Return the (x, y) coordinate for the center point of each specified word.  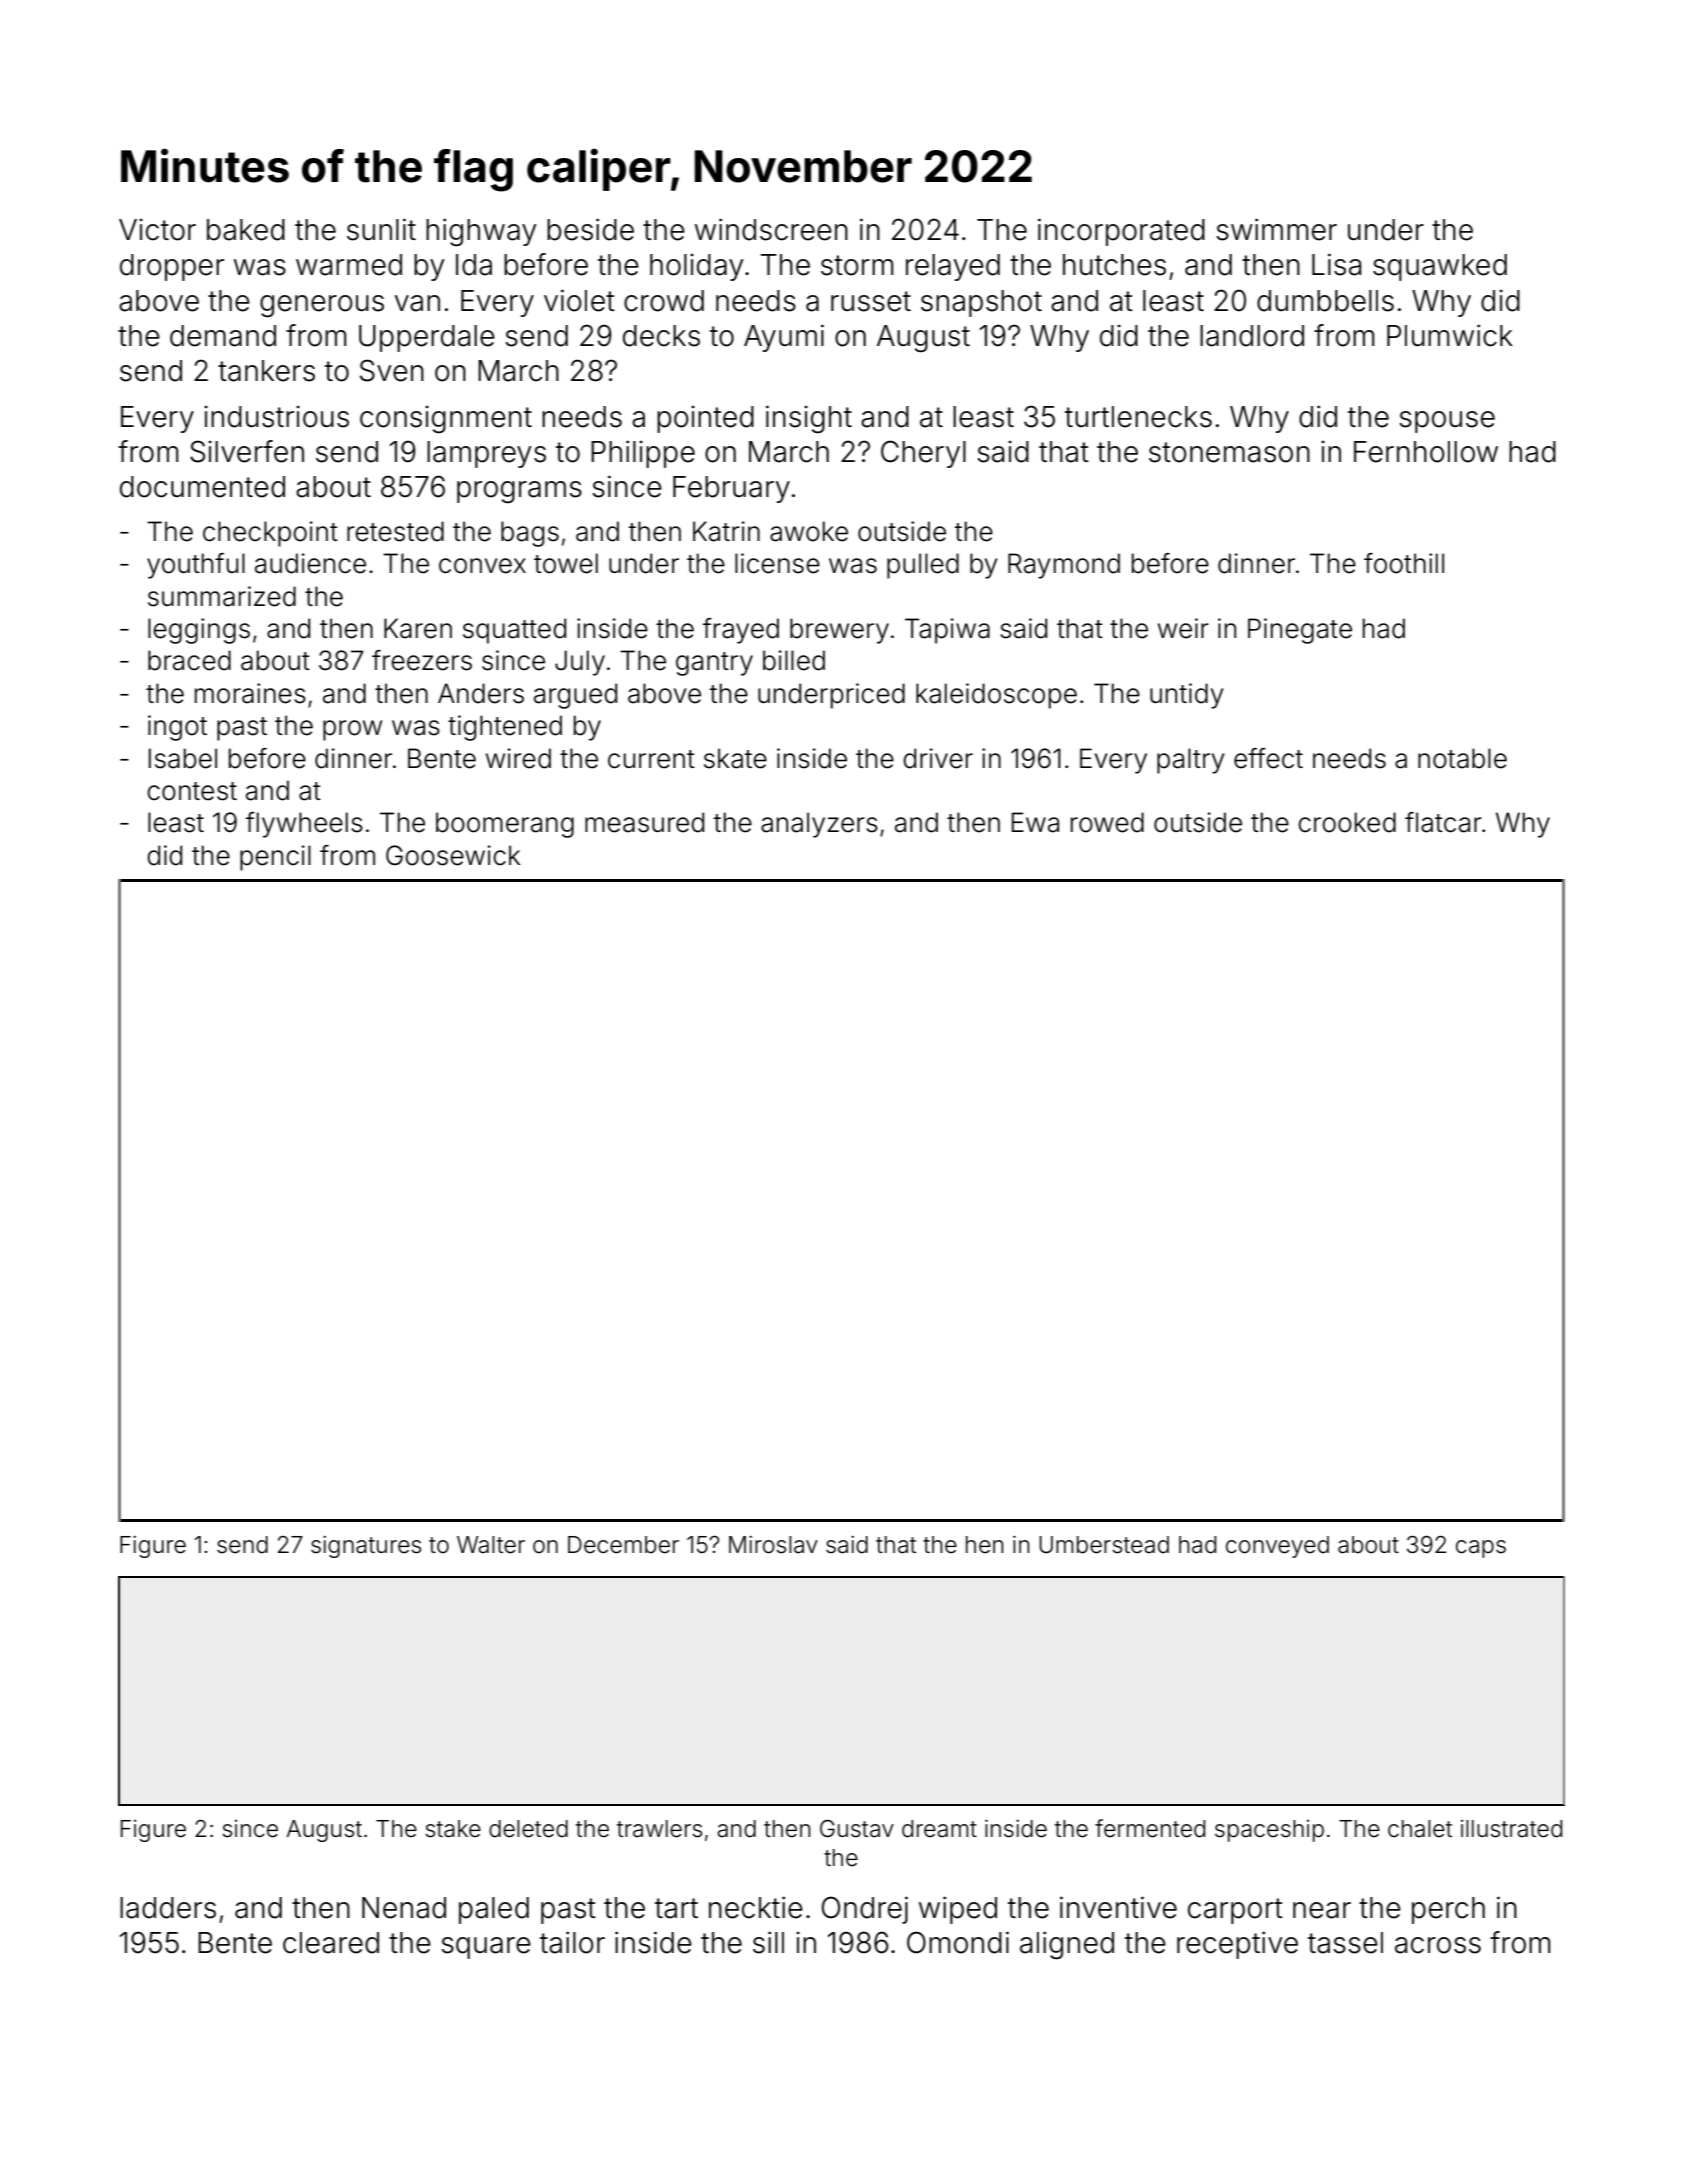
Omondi (958, 1942)
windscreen (771, 229)
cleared (331, 1943)
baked (246, 230)
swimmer (1276, 229)
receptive (1237, 1945)
